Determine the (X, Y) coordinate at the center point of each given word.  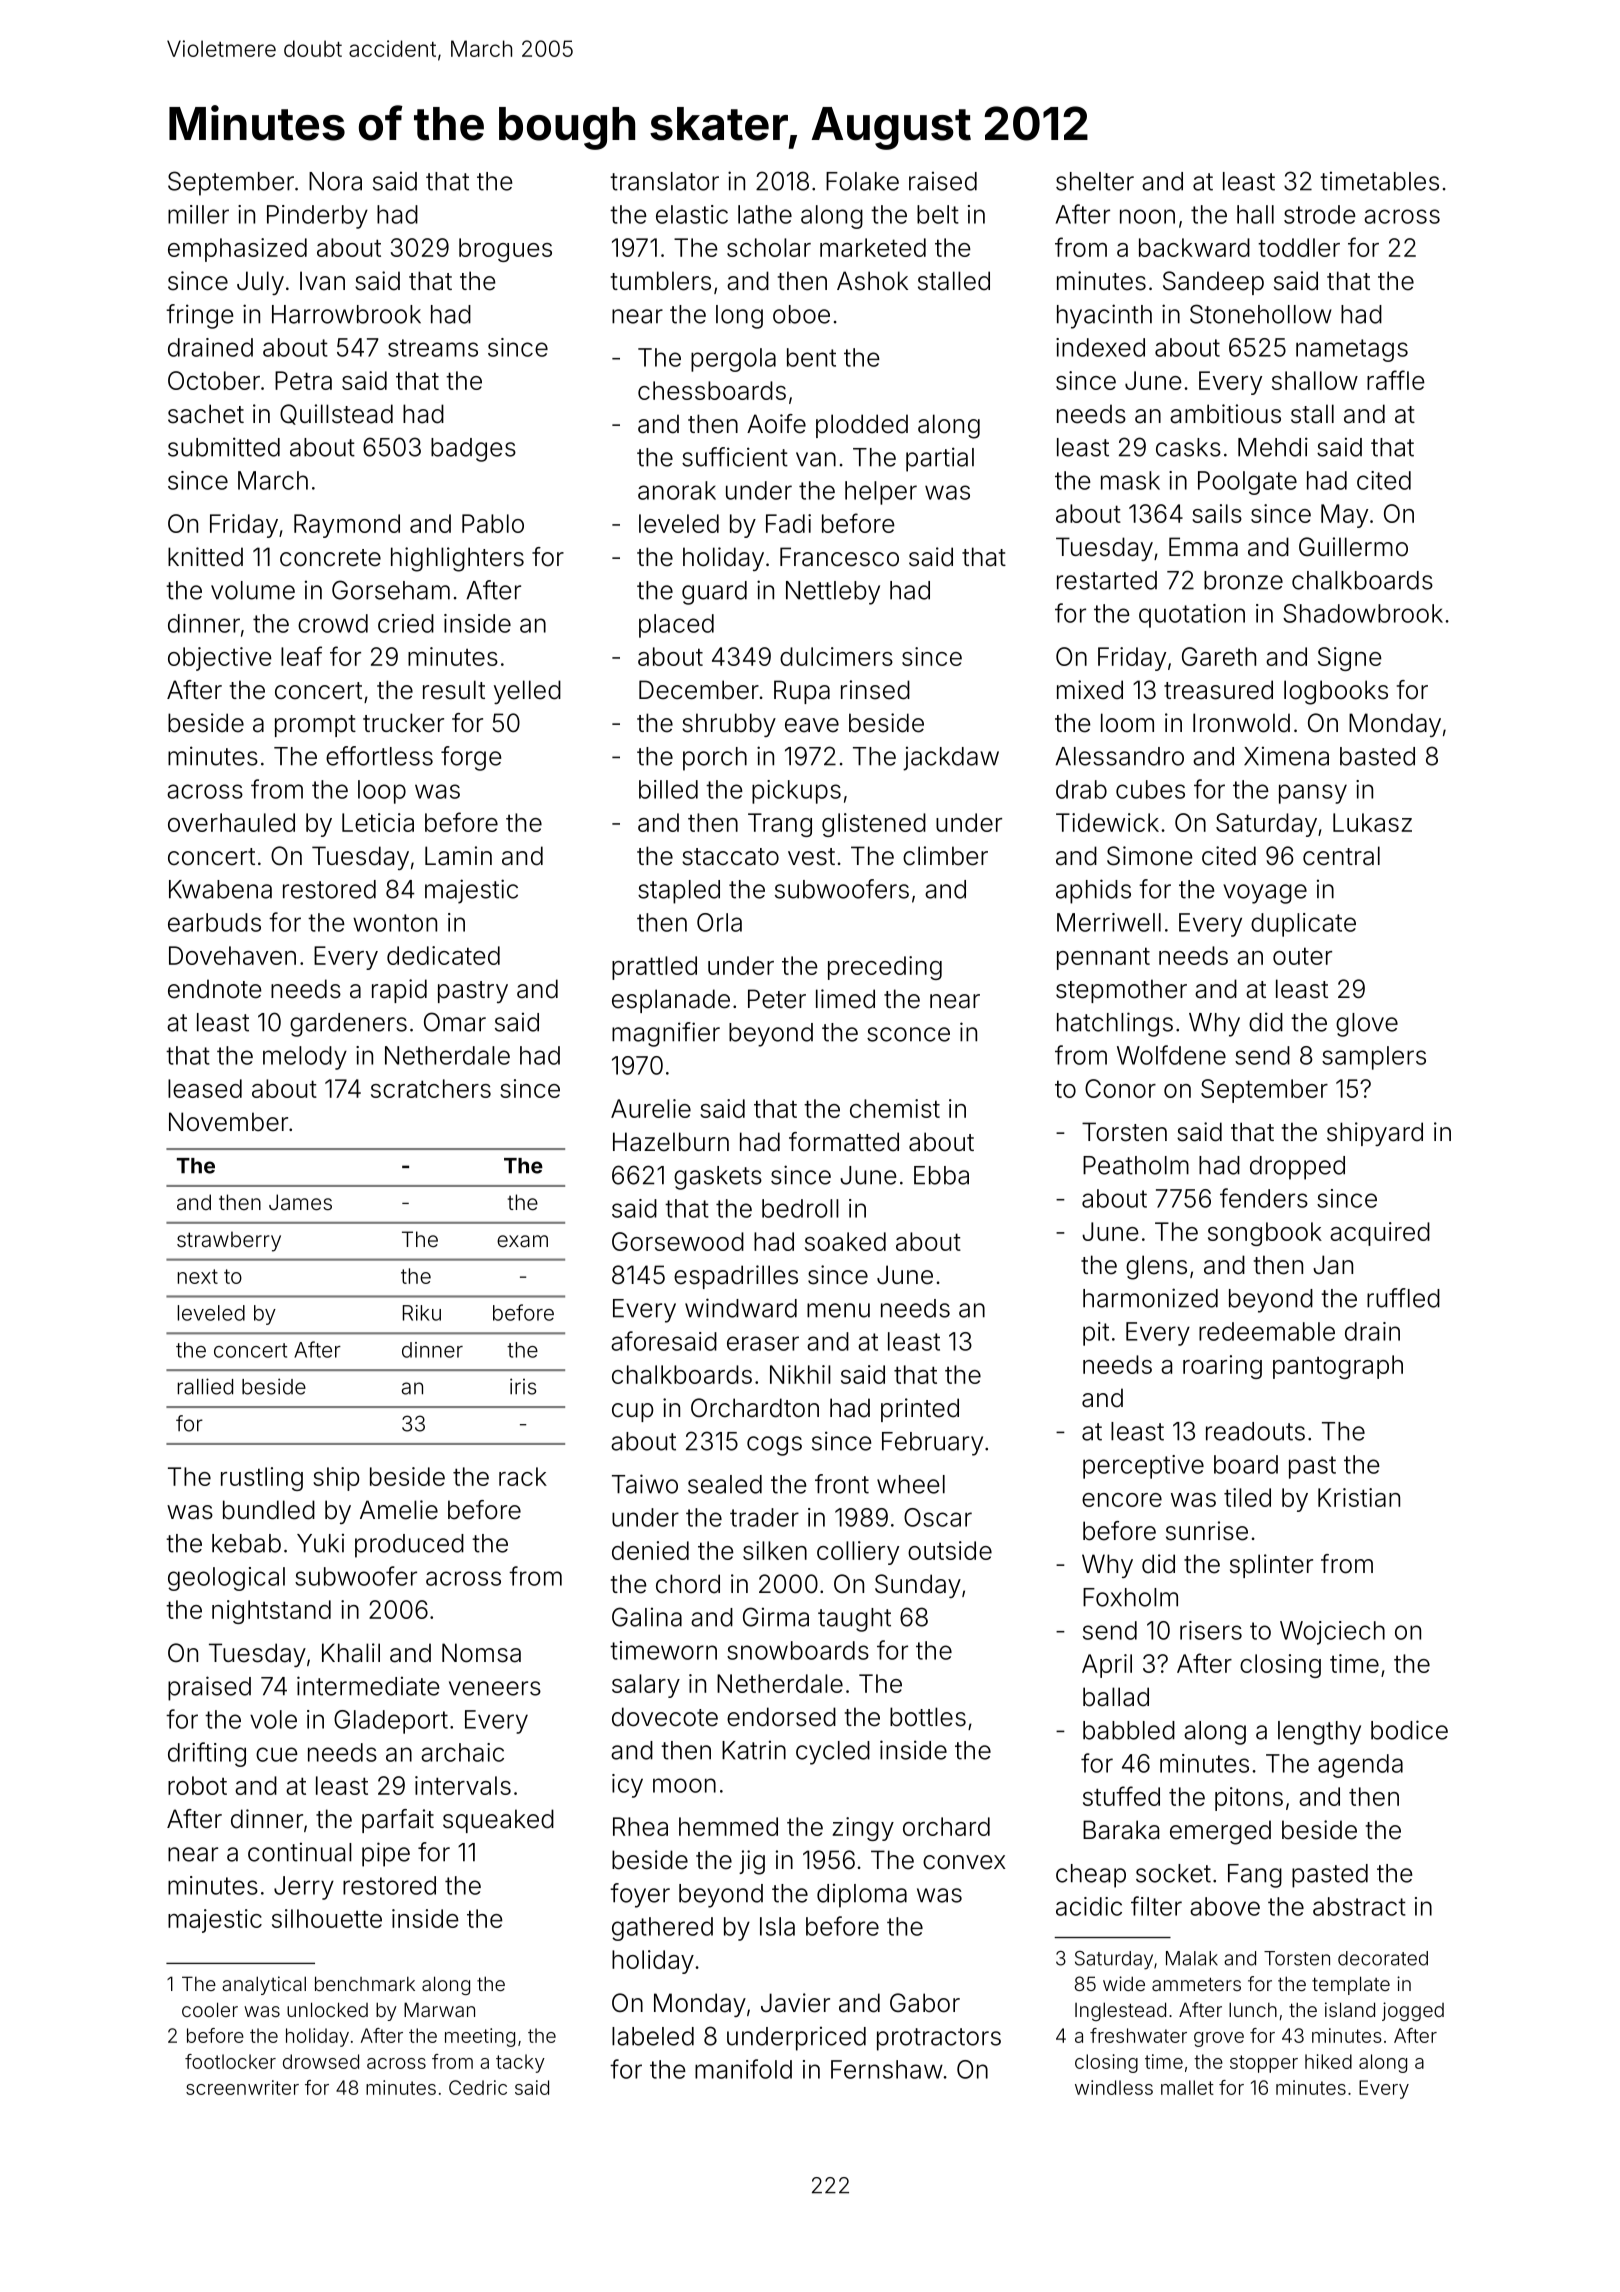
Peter (777, 999)
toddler (1299, 247)
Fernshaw (887, 2069)
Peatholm (1136, 1165)
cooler (210, 2009)
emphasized (237, 250)
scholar (769, 247)
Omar (455, 1022)
